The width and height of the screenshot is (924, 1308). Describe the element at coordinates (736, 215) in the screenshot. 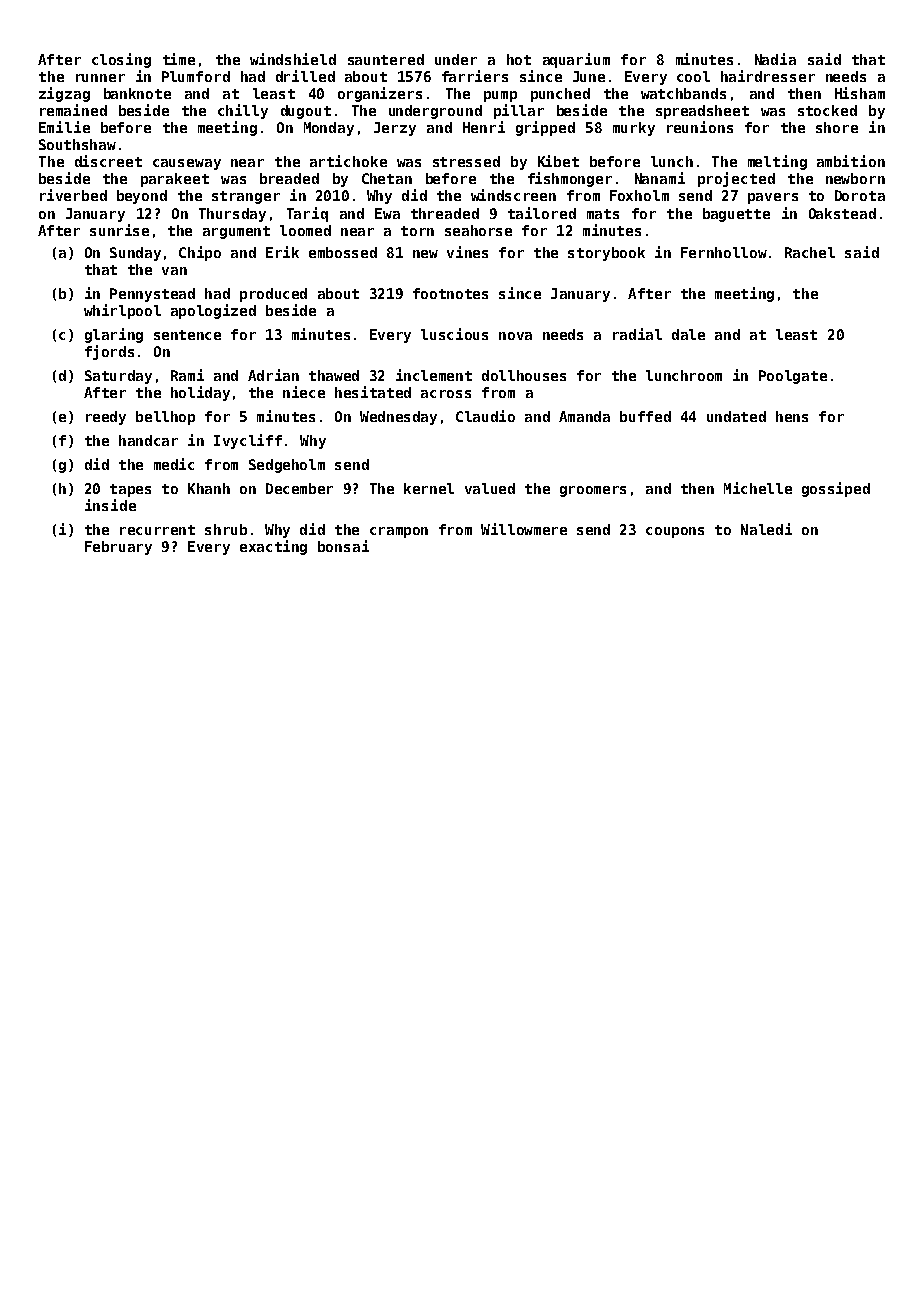

I see `baguette` at that location.
